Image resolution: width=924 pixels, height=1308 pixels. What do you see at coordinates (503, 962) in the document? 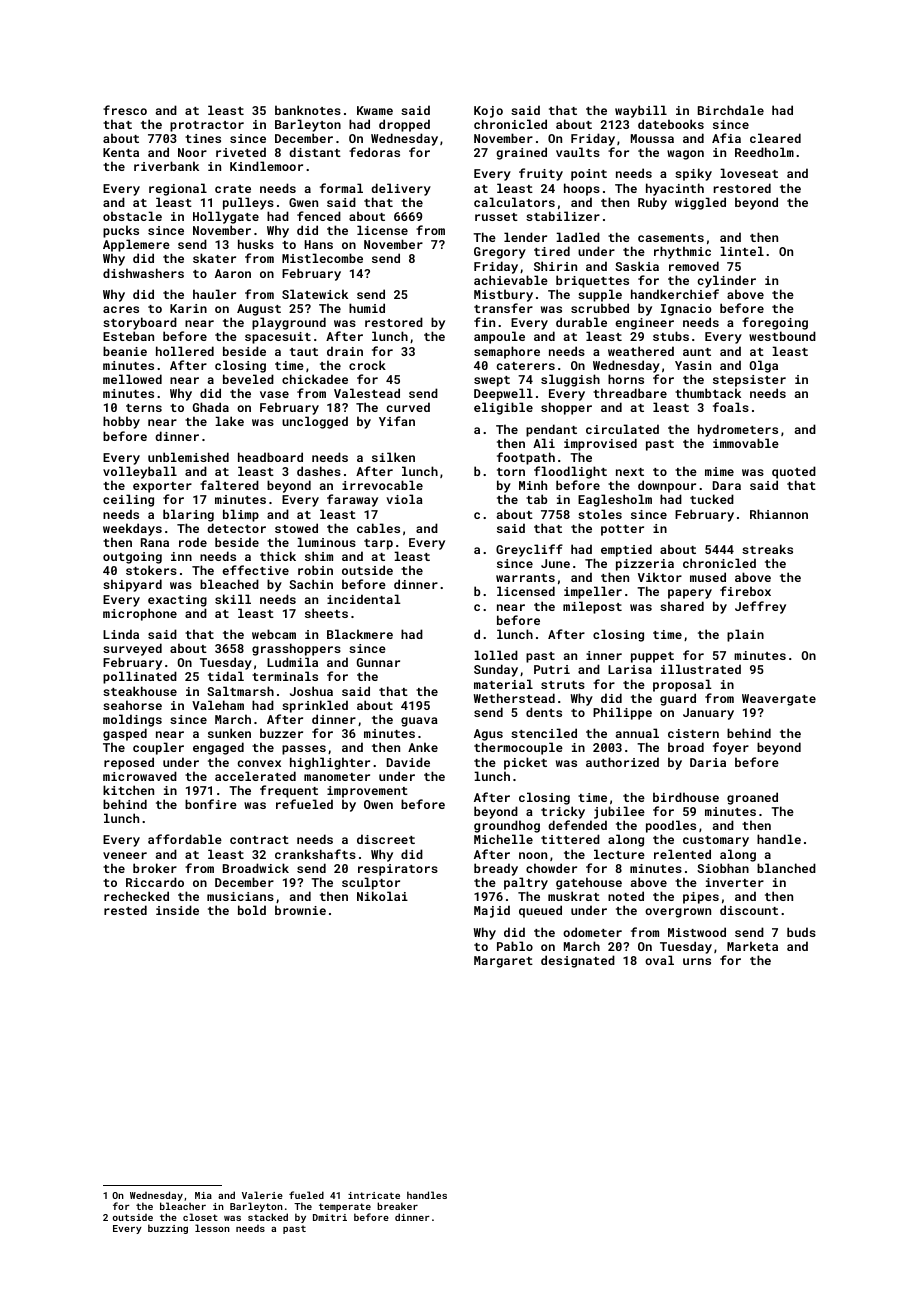
I see `Margaret` at bounding box center [503, 962].
